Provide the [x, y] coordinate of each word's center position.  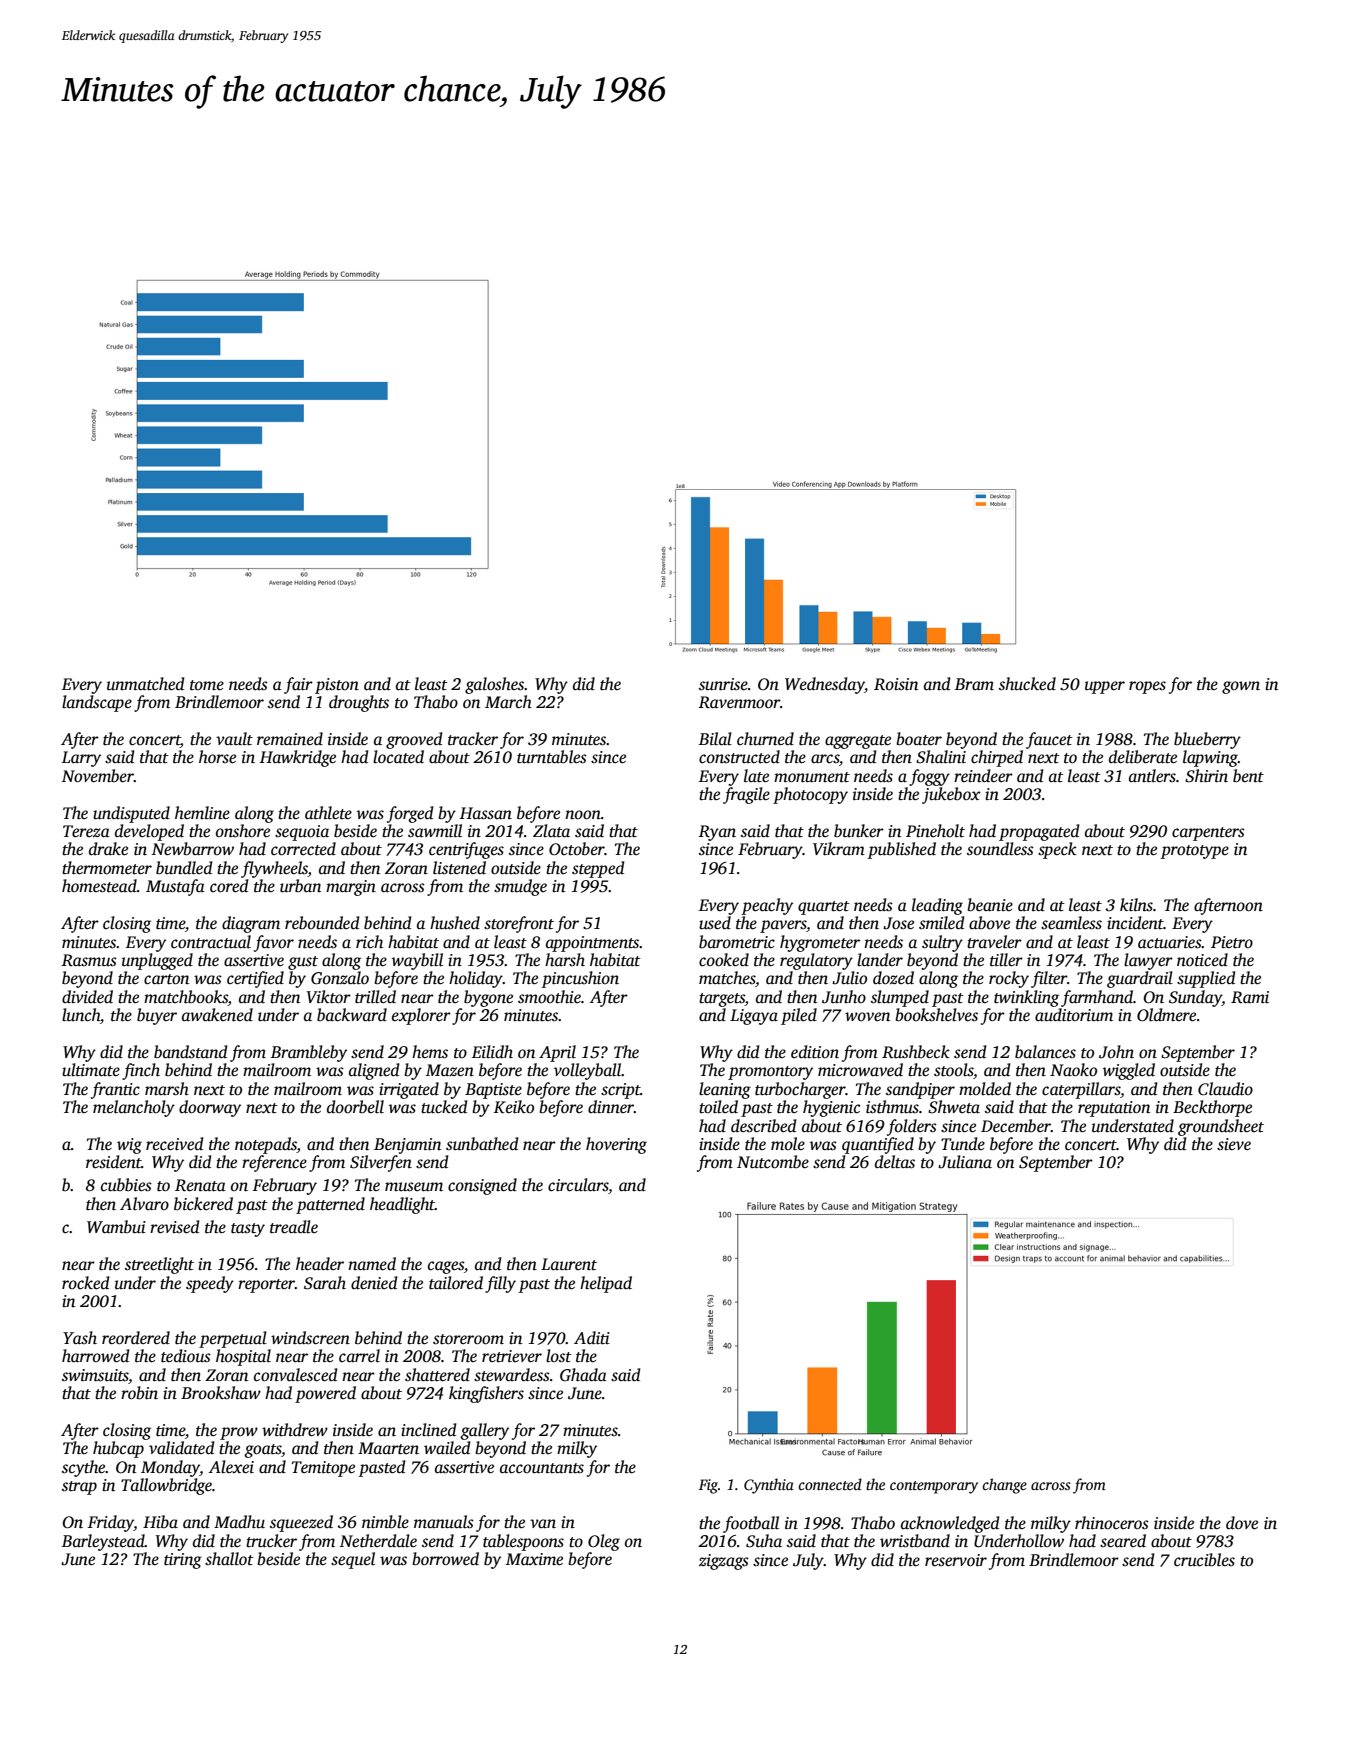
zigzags [724, 1562]
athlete [328, 813]
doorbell [355, 1107]
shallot [229, 1559]
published [902, 850]
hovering [616, 1145]
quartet [824, 908]
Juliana [965, 1162]
